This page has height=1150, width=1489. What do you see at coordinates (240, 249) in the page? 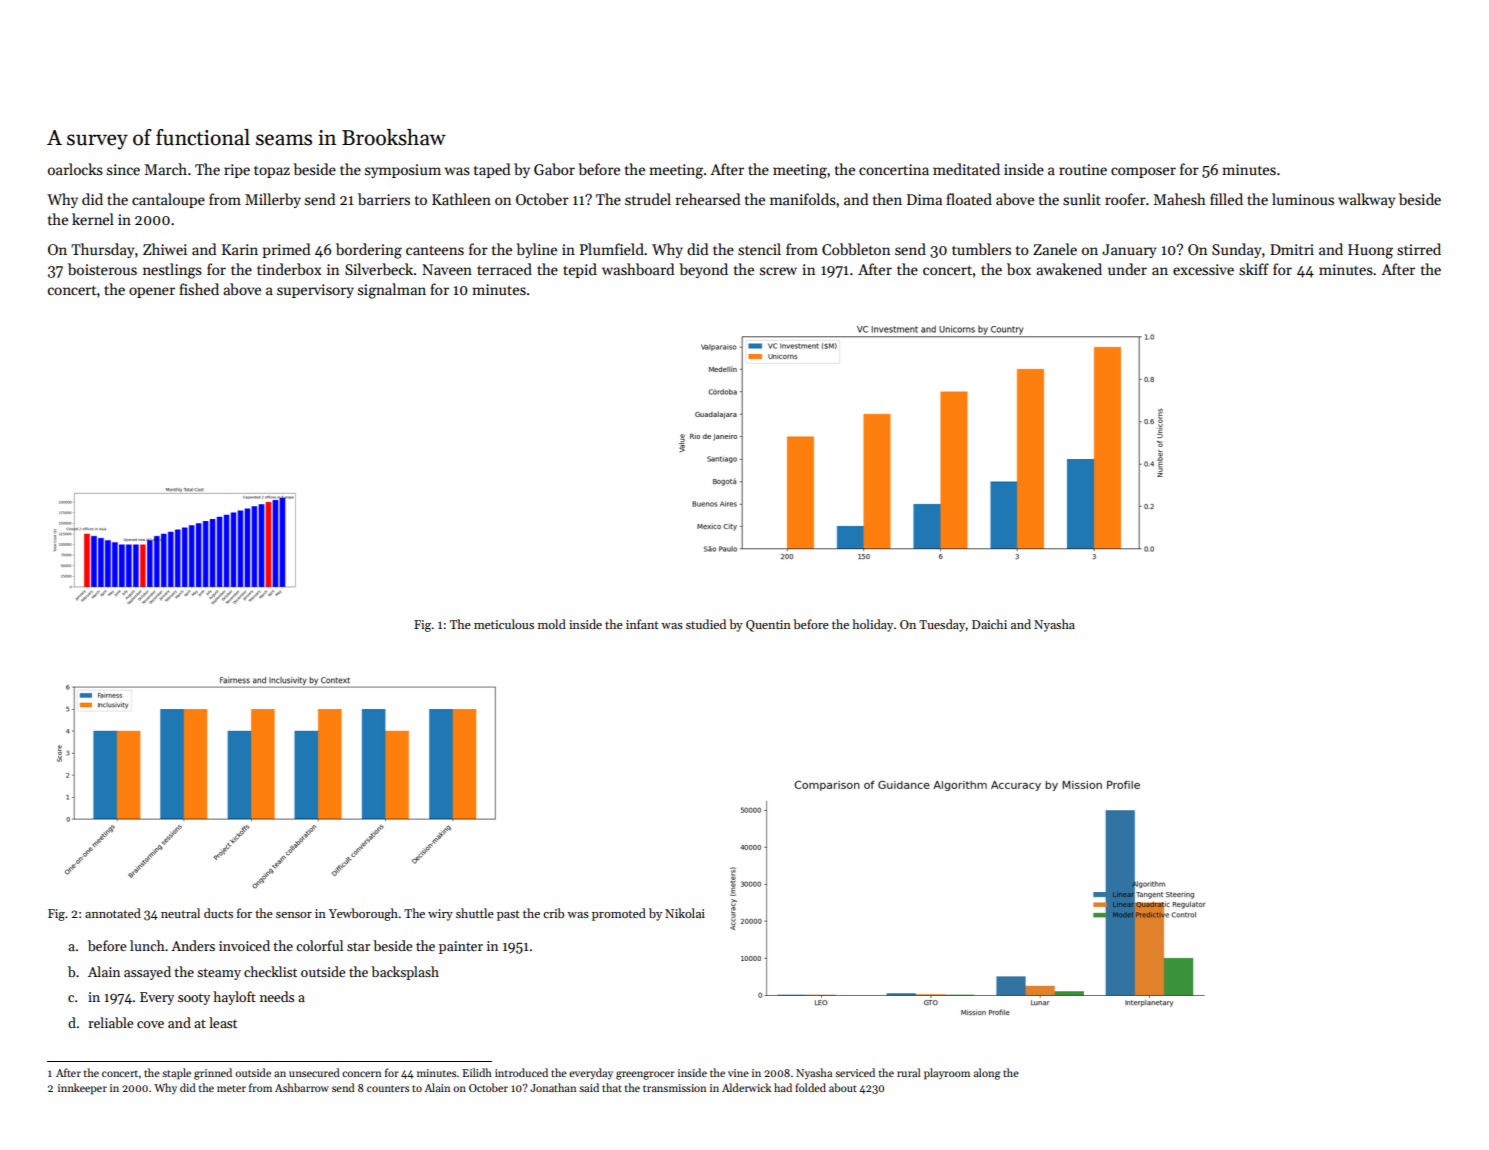
I see `Karin` at bounding box center [240, 249].
